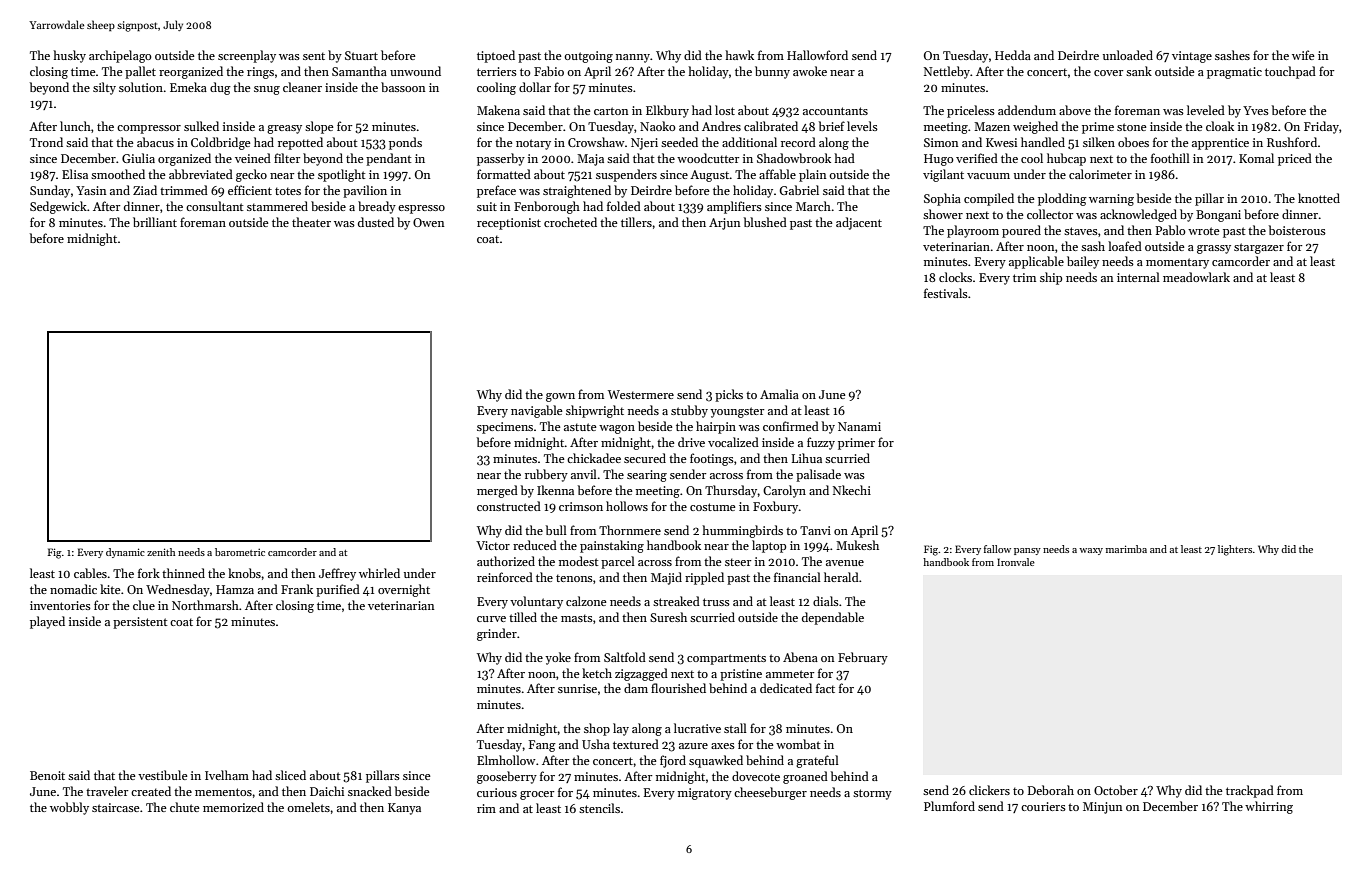  What do you see at coordinates (825, 688) in the page?
I see `fact` at bounding box center [825, 688].
